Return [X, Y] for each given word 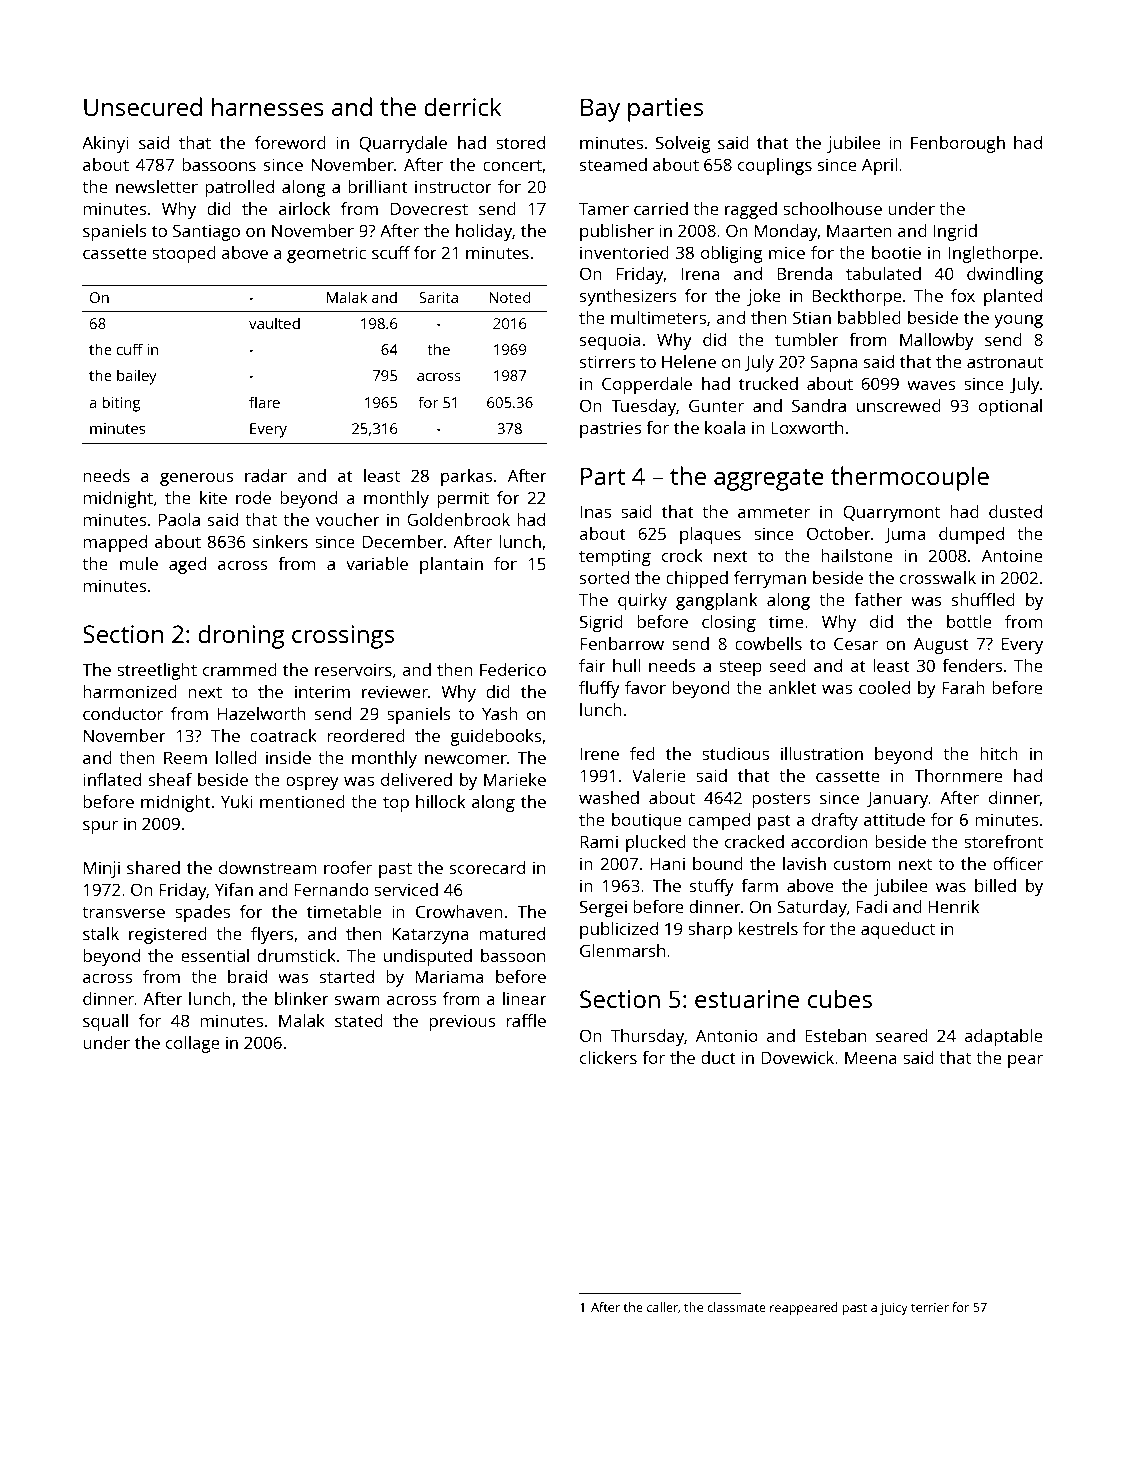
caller [662, 1307]
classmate [736, 1307]
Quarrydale [403, 144]
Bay [600, 110]
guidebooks [496, 737]
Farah [963, 687]
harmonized [130, 691]
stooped [184, 254]
